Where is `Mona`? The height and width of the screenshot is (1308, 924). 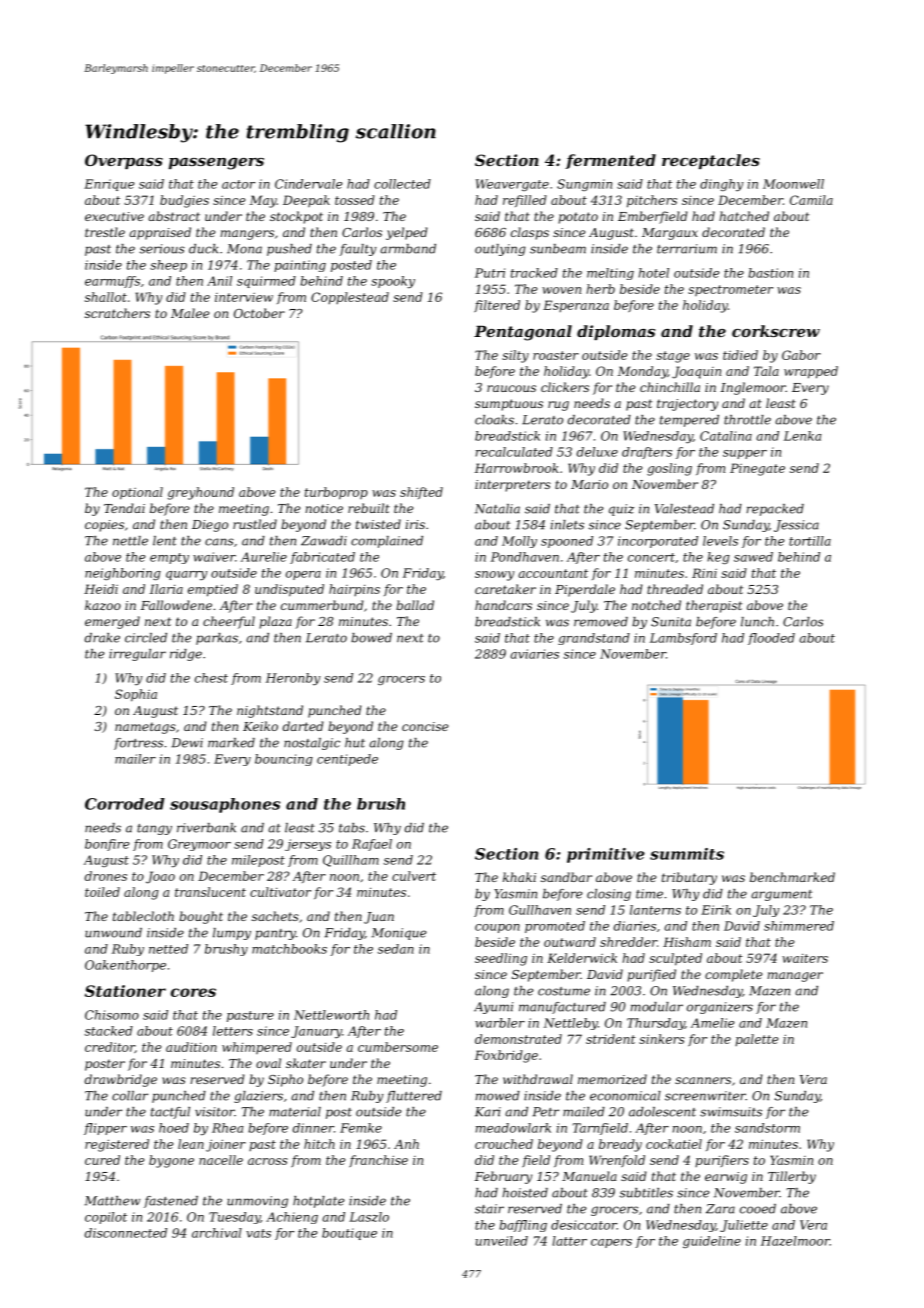
Mona is located at coordinates (244, 249).
